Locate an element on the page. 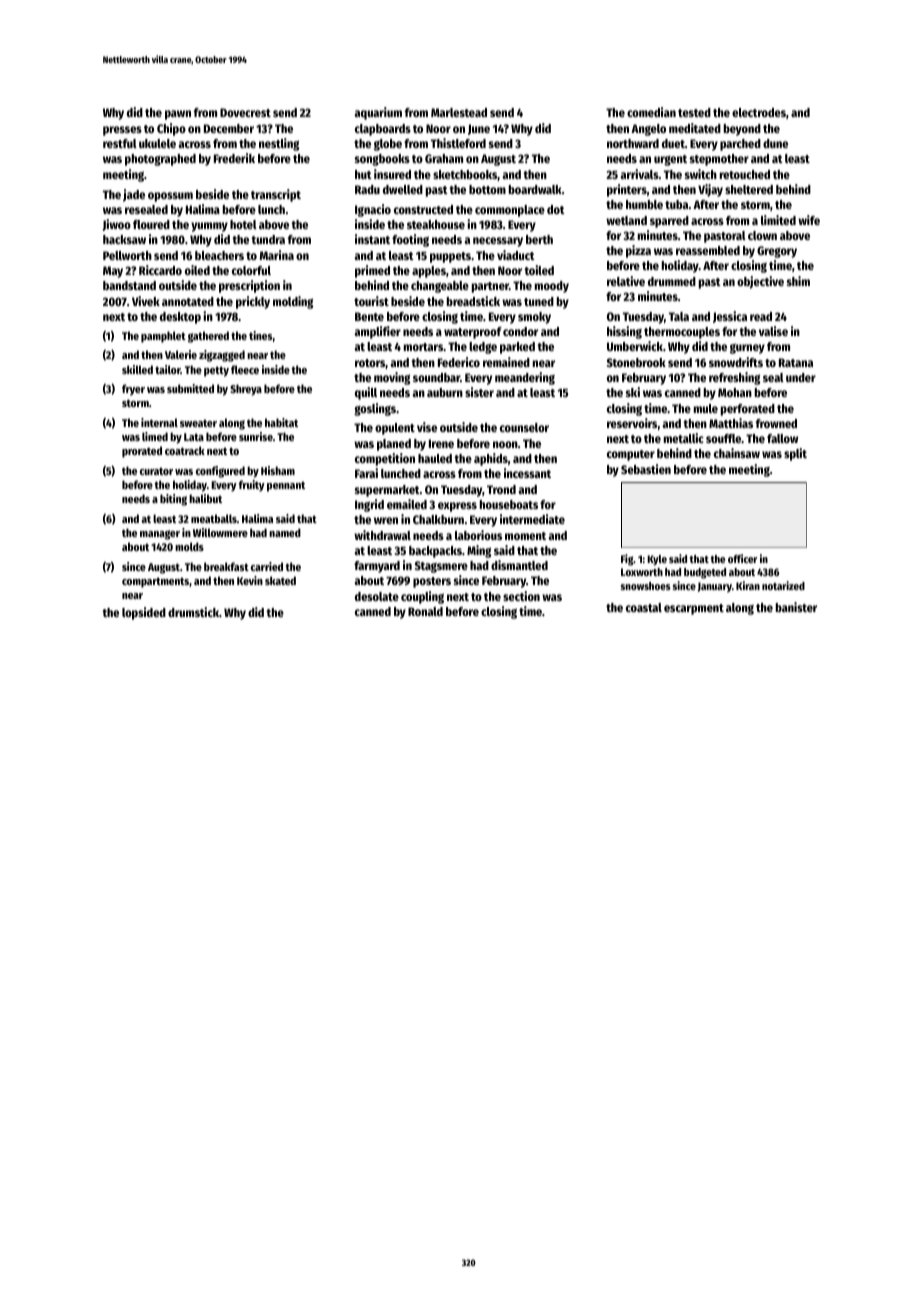  globe is located at coordinates (388, 145).
